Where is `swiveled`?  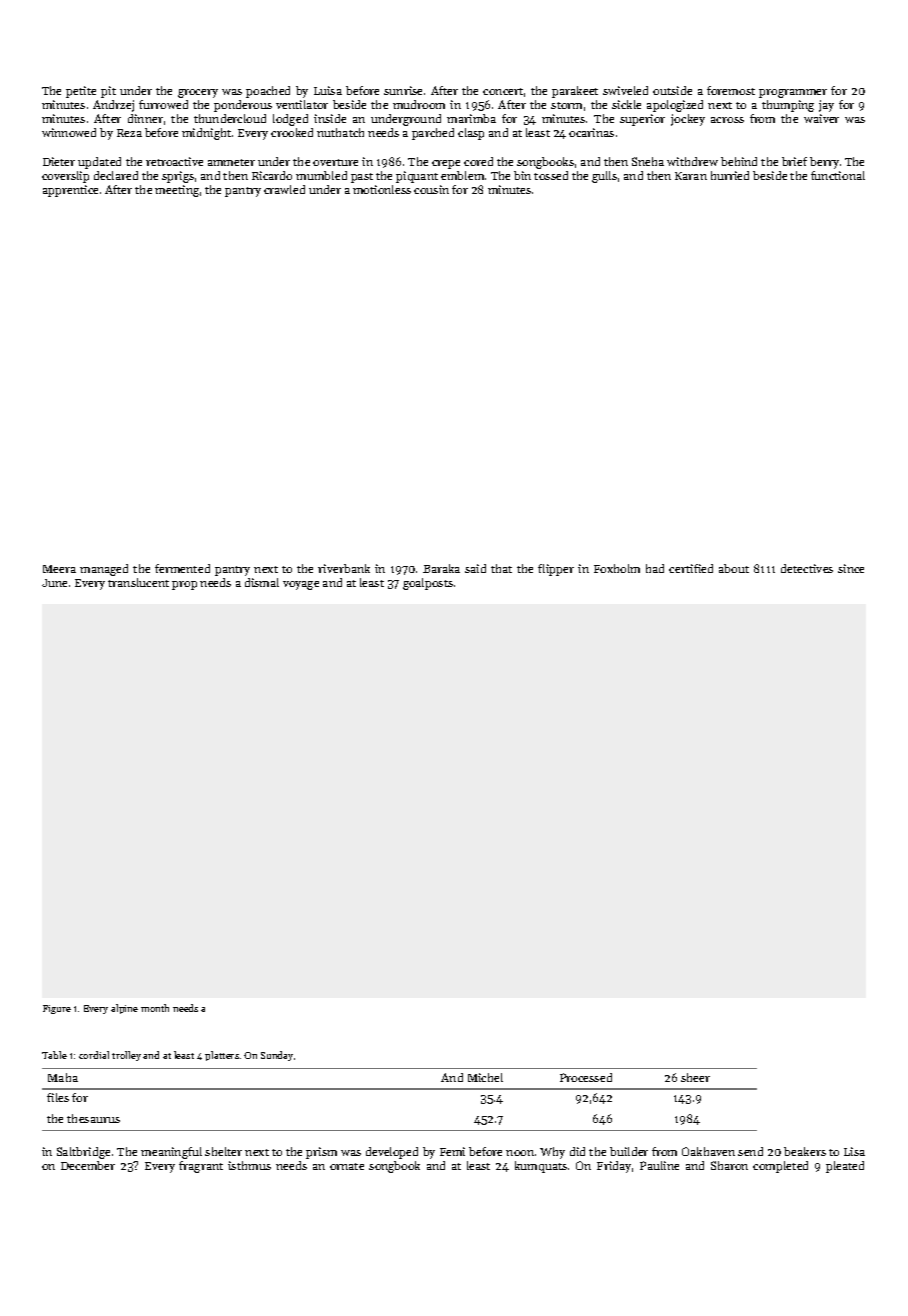 swiveled is located at coordinates (625, 90).
